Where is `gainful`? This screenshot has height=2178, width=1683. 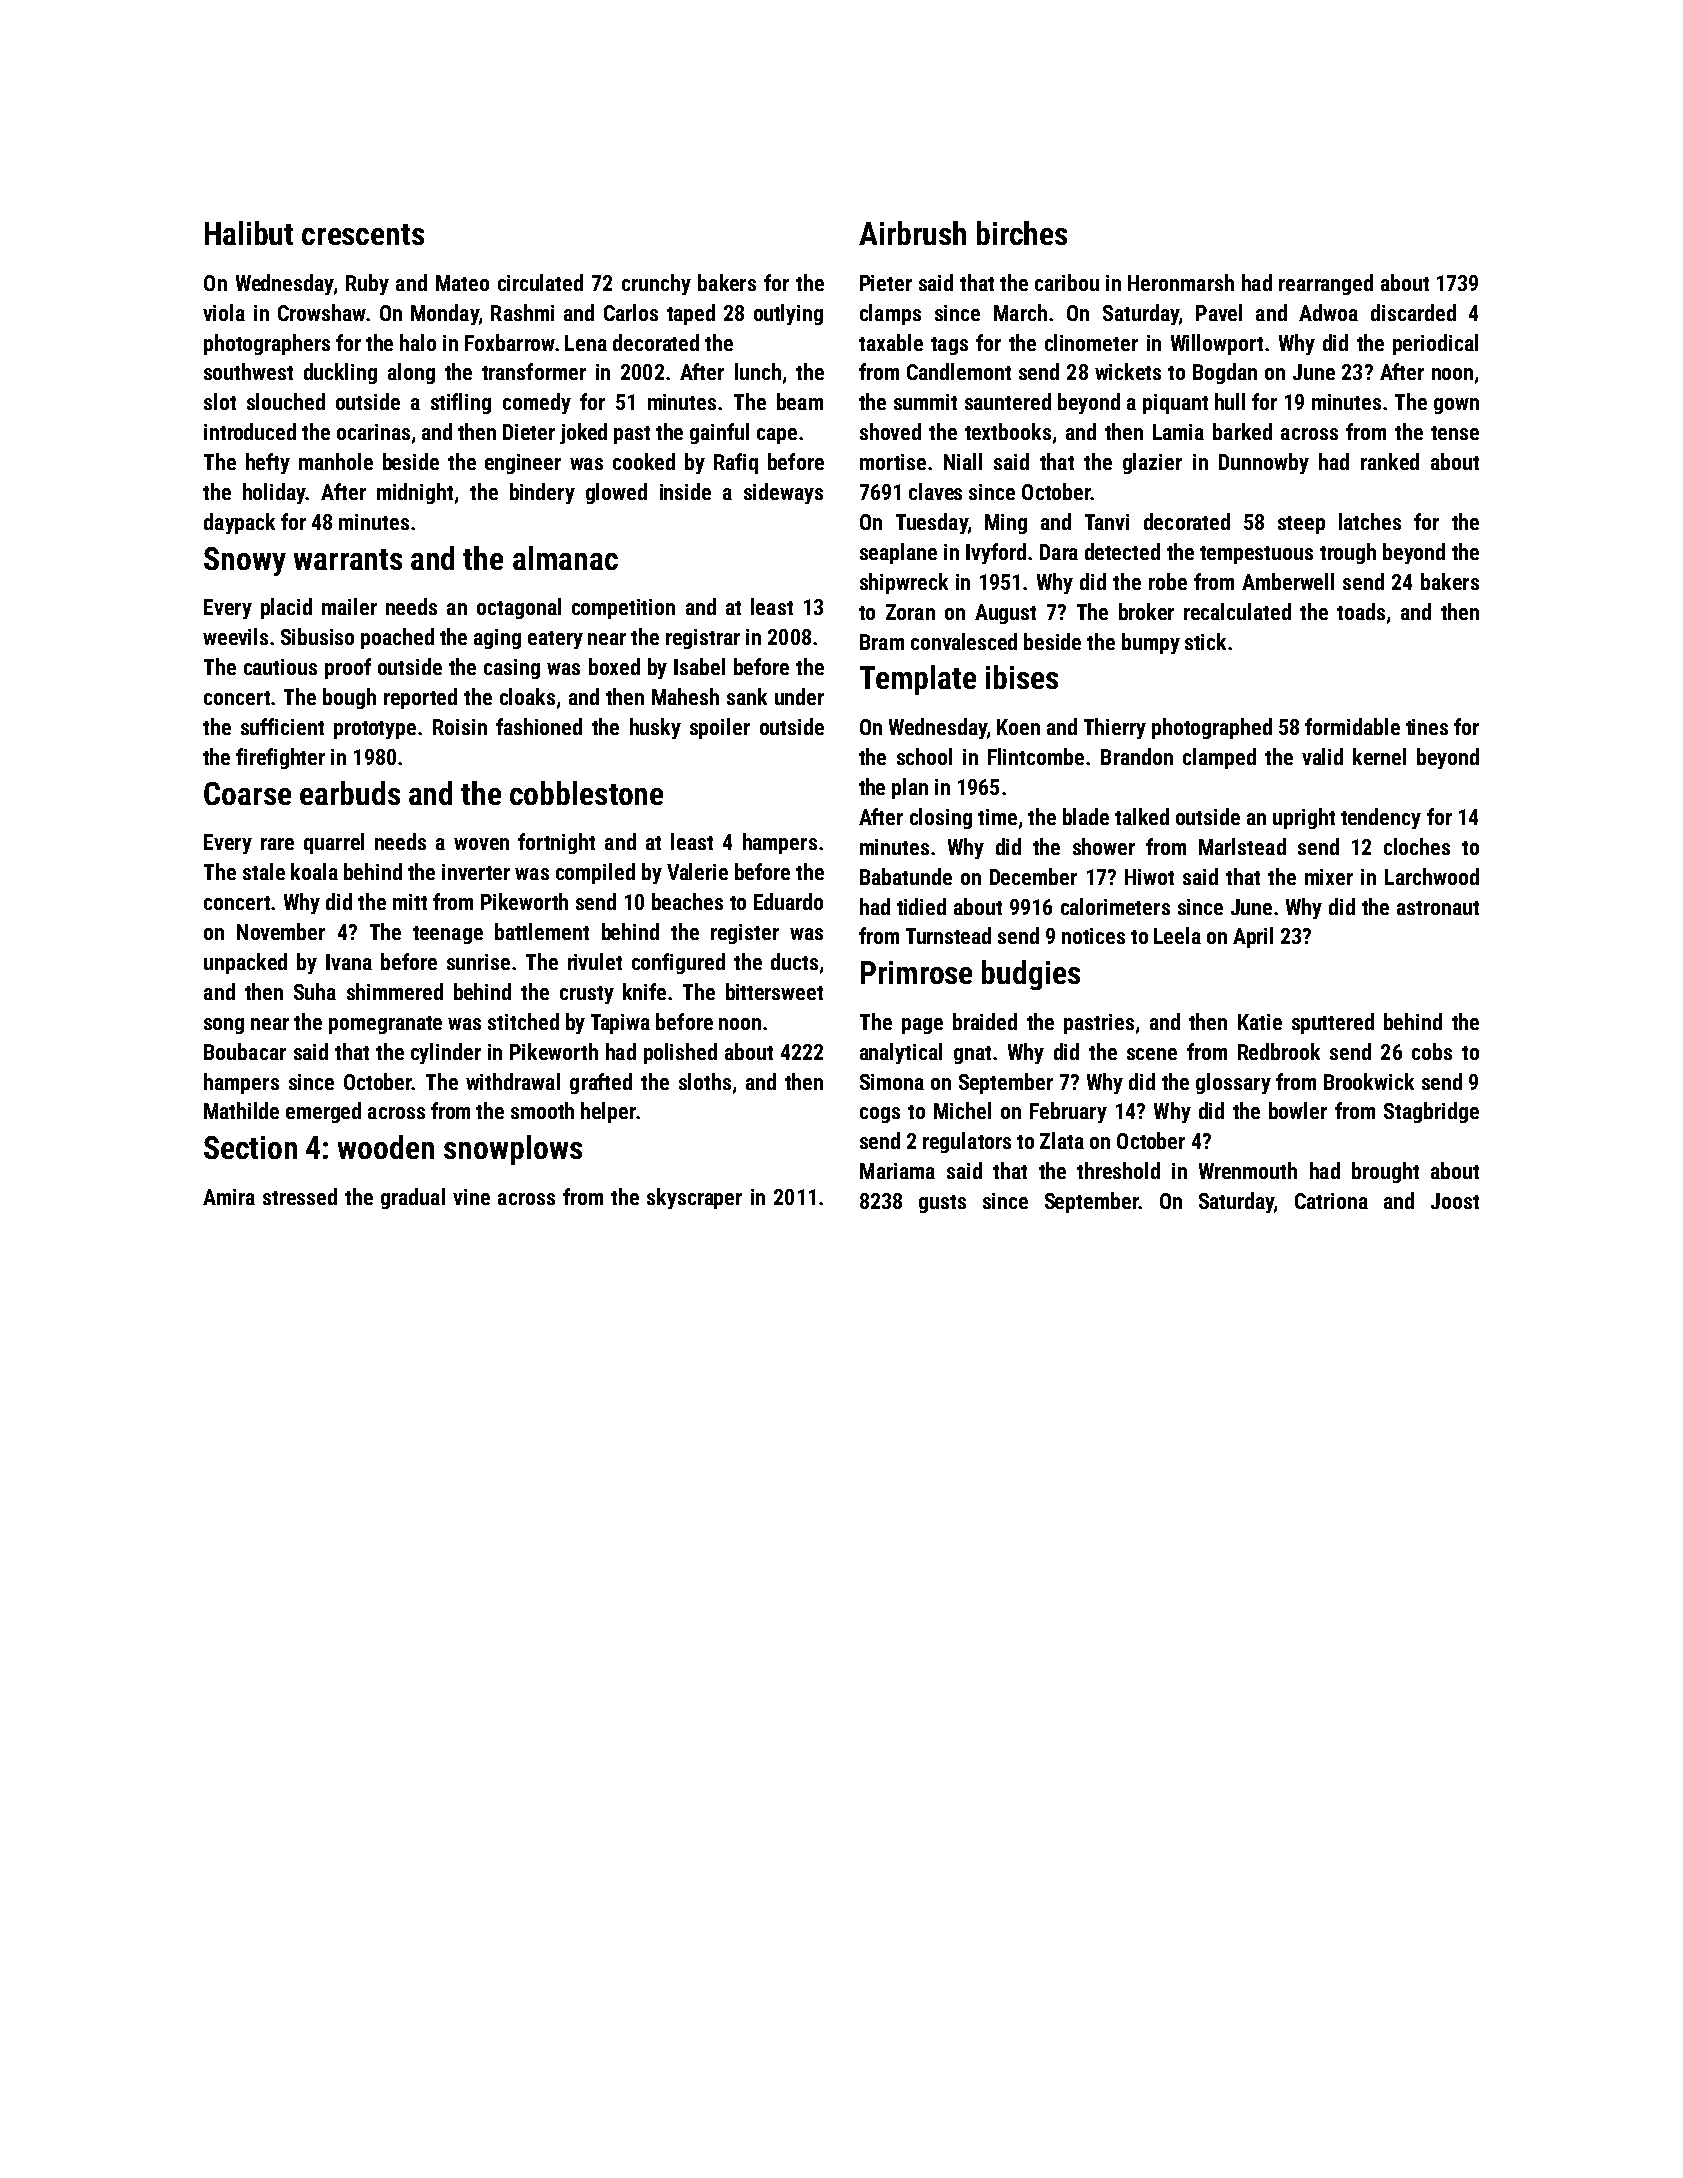 gainful is located at coordinates (719, 433).
